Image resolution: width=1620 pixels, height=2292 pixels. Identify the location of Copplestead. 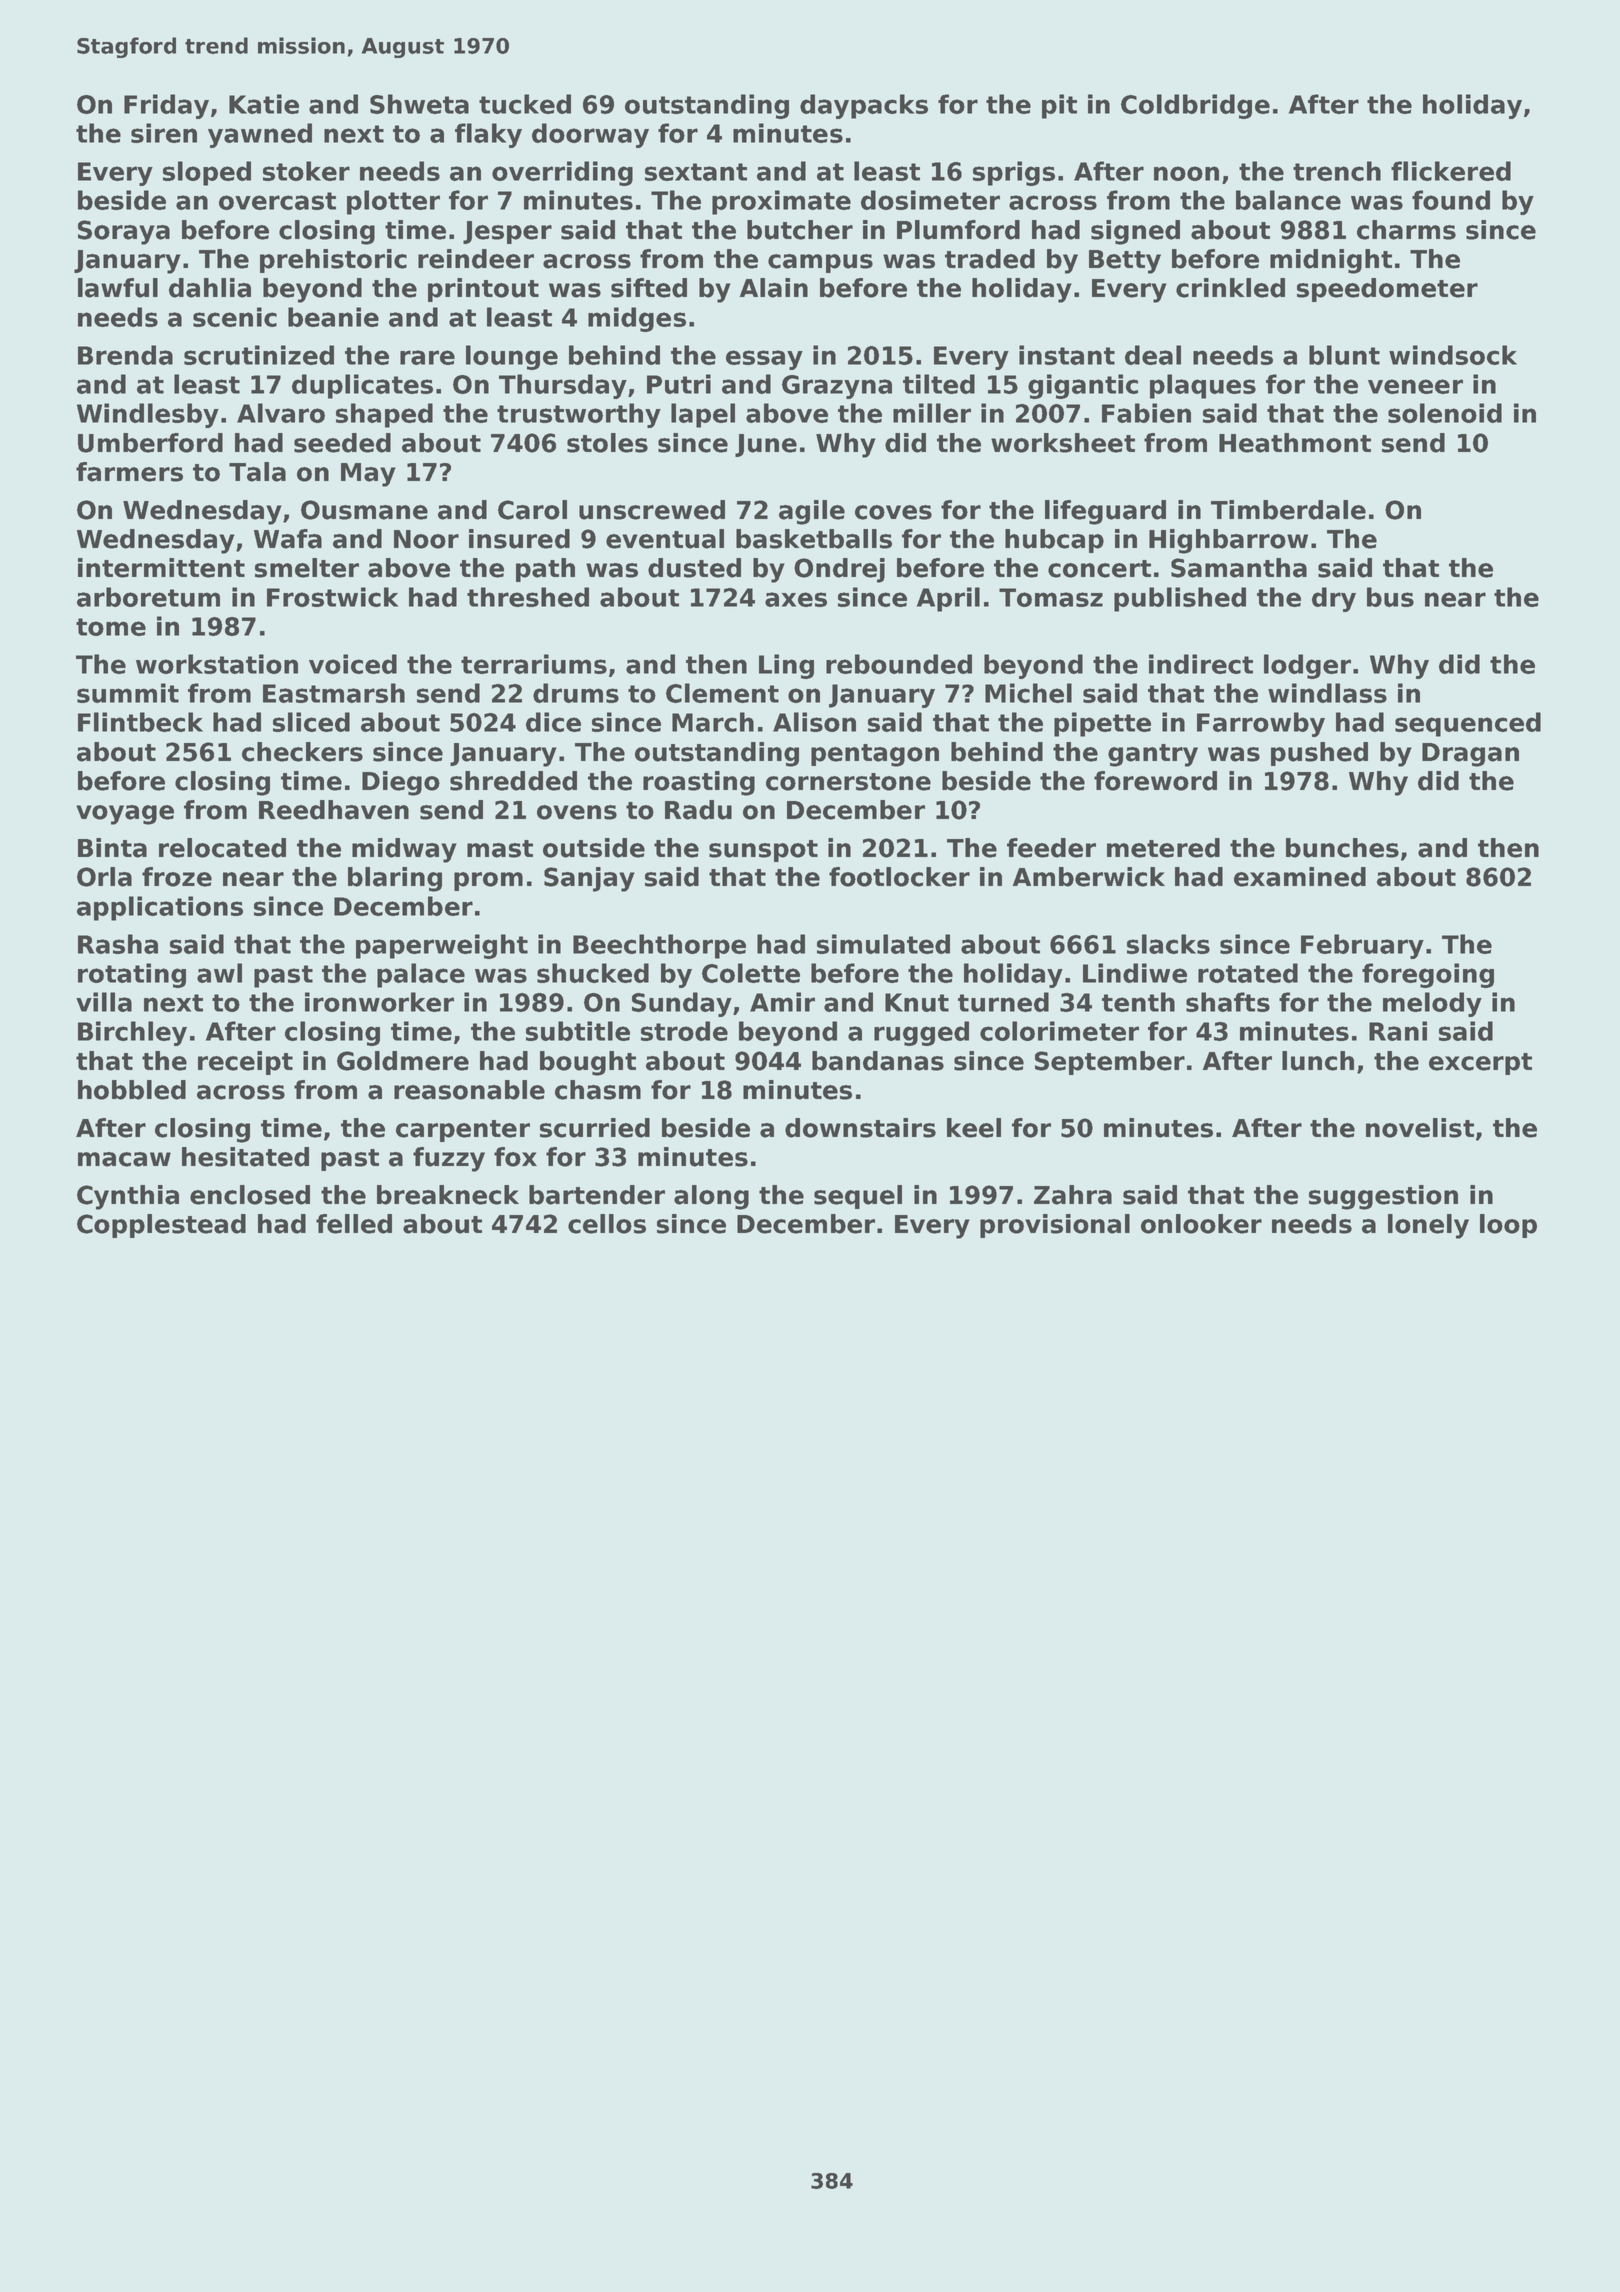
(161, 1226).
